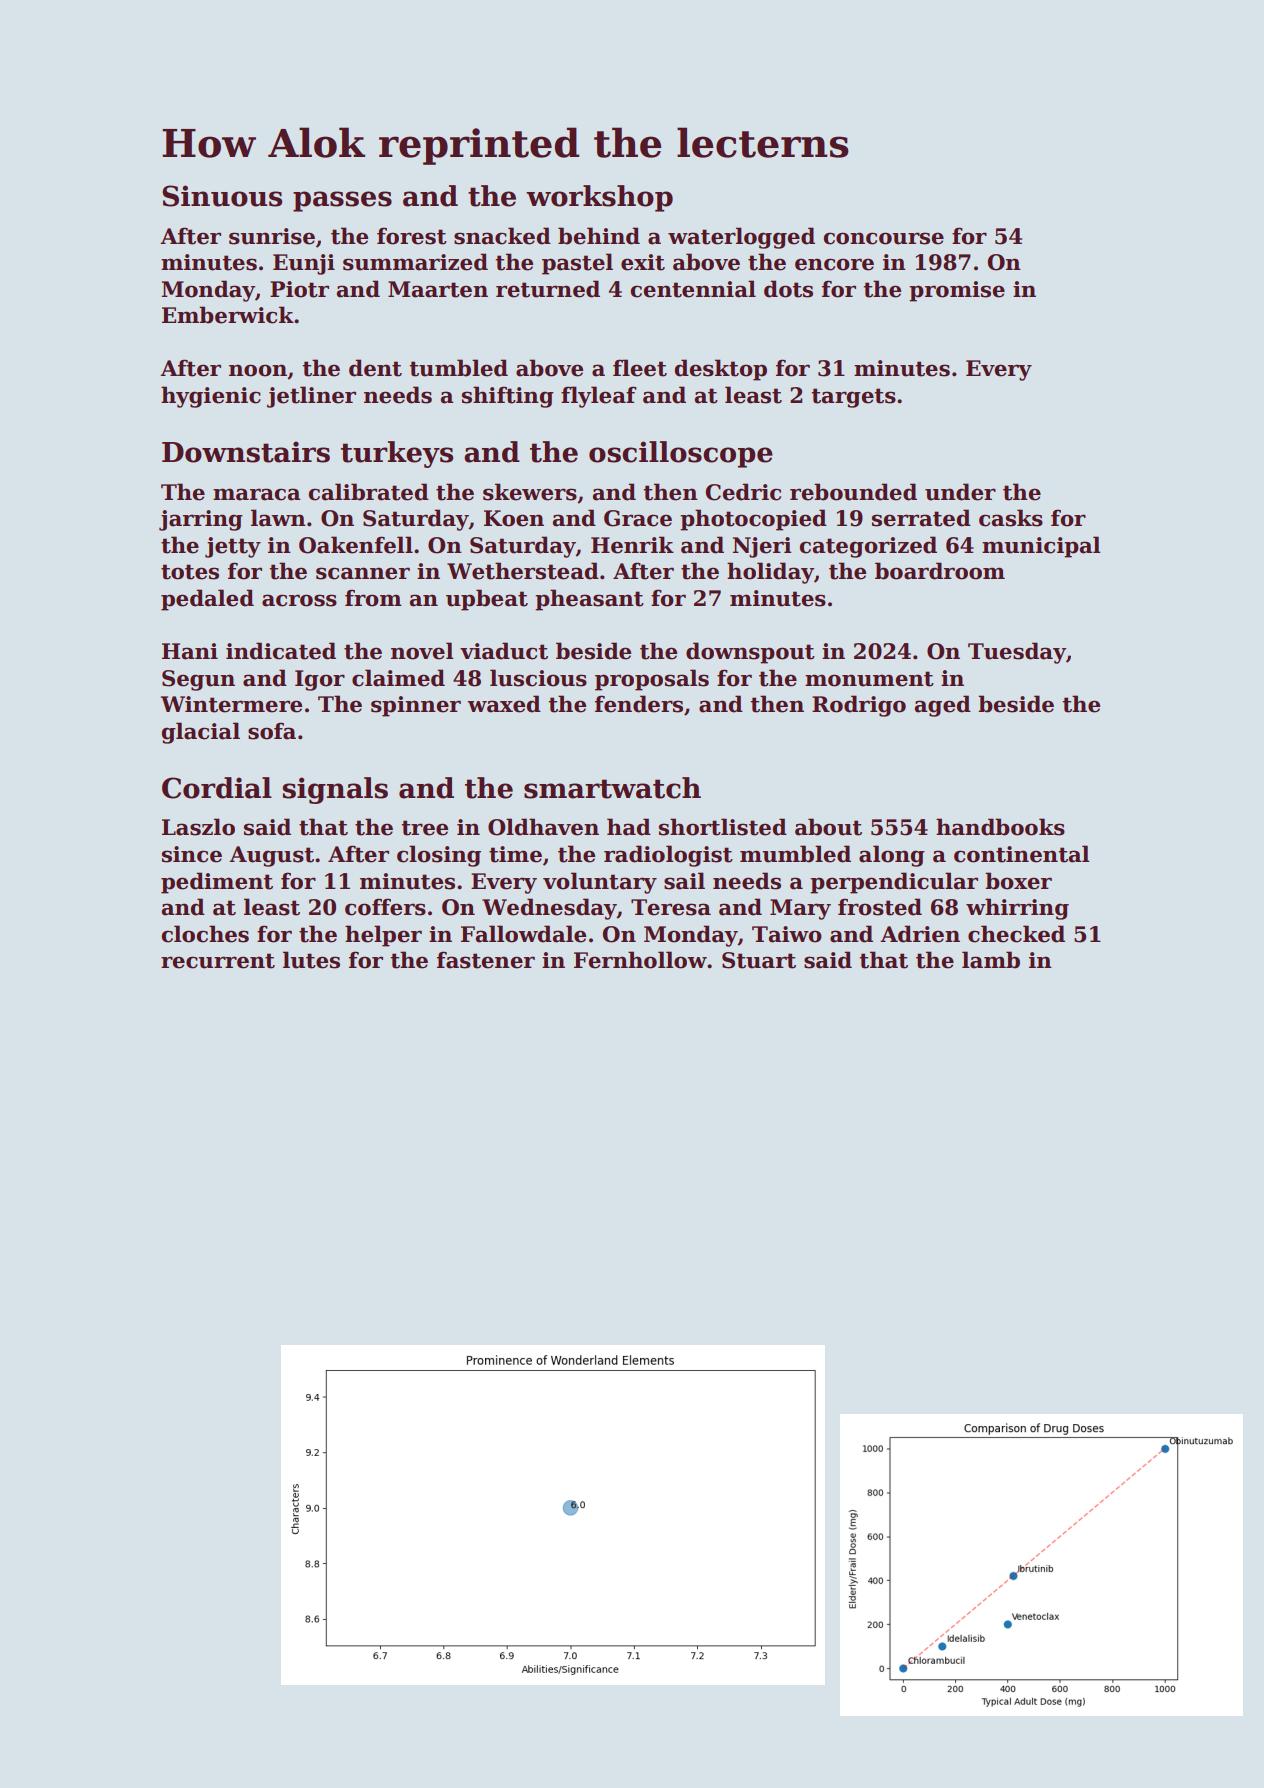 Image resolution: width=1264 pixels, height=1788 pixels. I want to click on from, so click(373, 598).
